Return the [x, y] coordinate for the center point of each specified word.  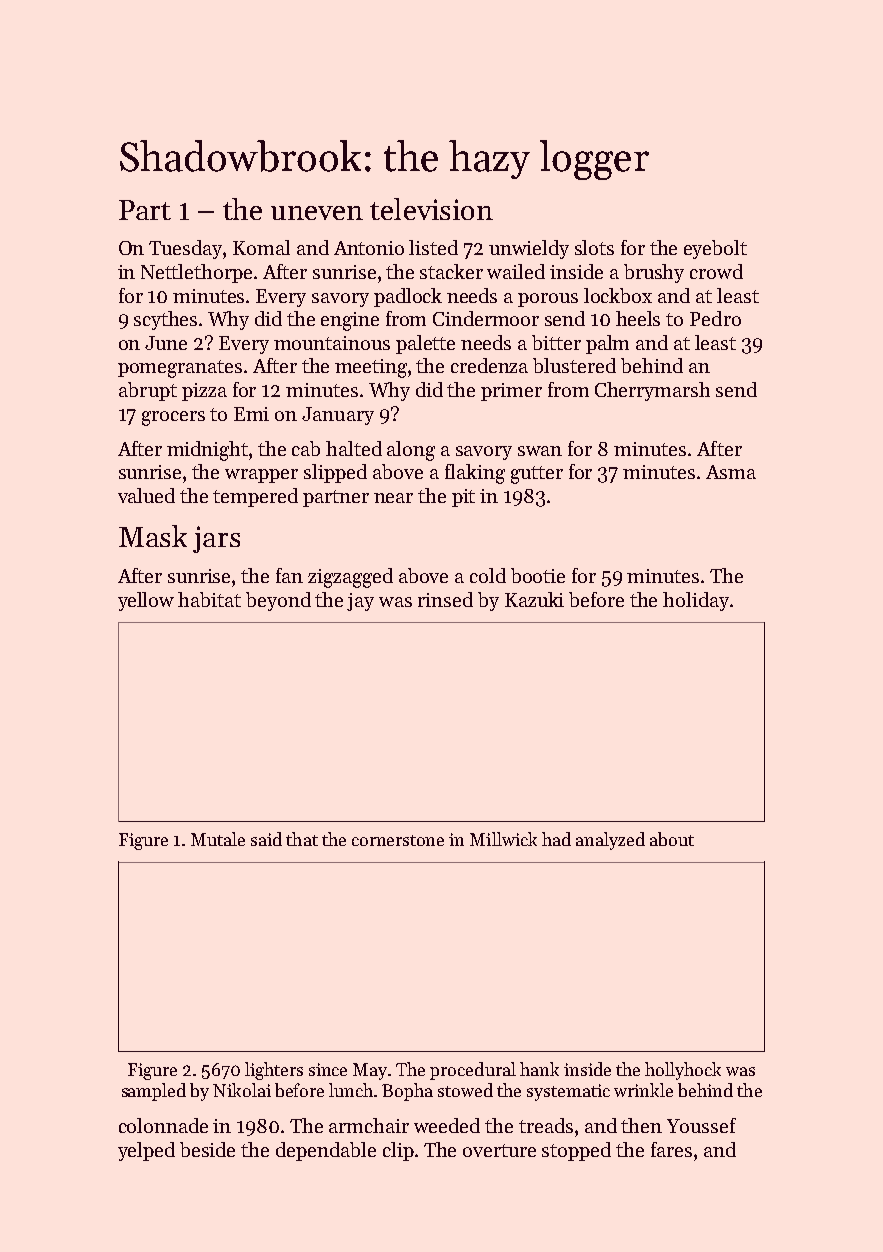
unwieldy [529, 249]
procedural [473, 1071]
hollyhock [683, 1071]
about [672, 839]
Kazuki [534, 599]
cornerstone [398, 840]
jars [216, 539]
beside [207, 1149]
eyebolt [715, 249]
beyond [278, 601]
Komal [261, 247]
